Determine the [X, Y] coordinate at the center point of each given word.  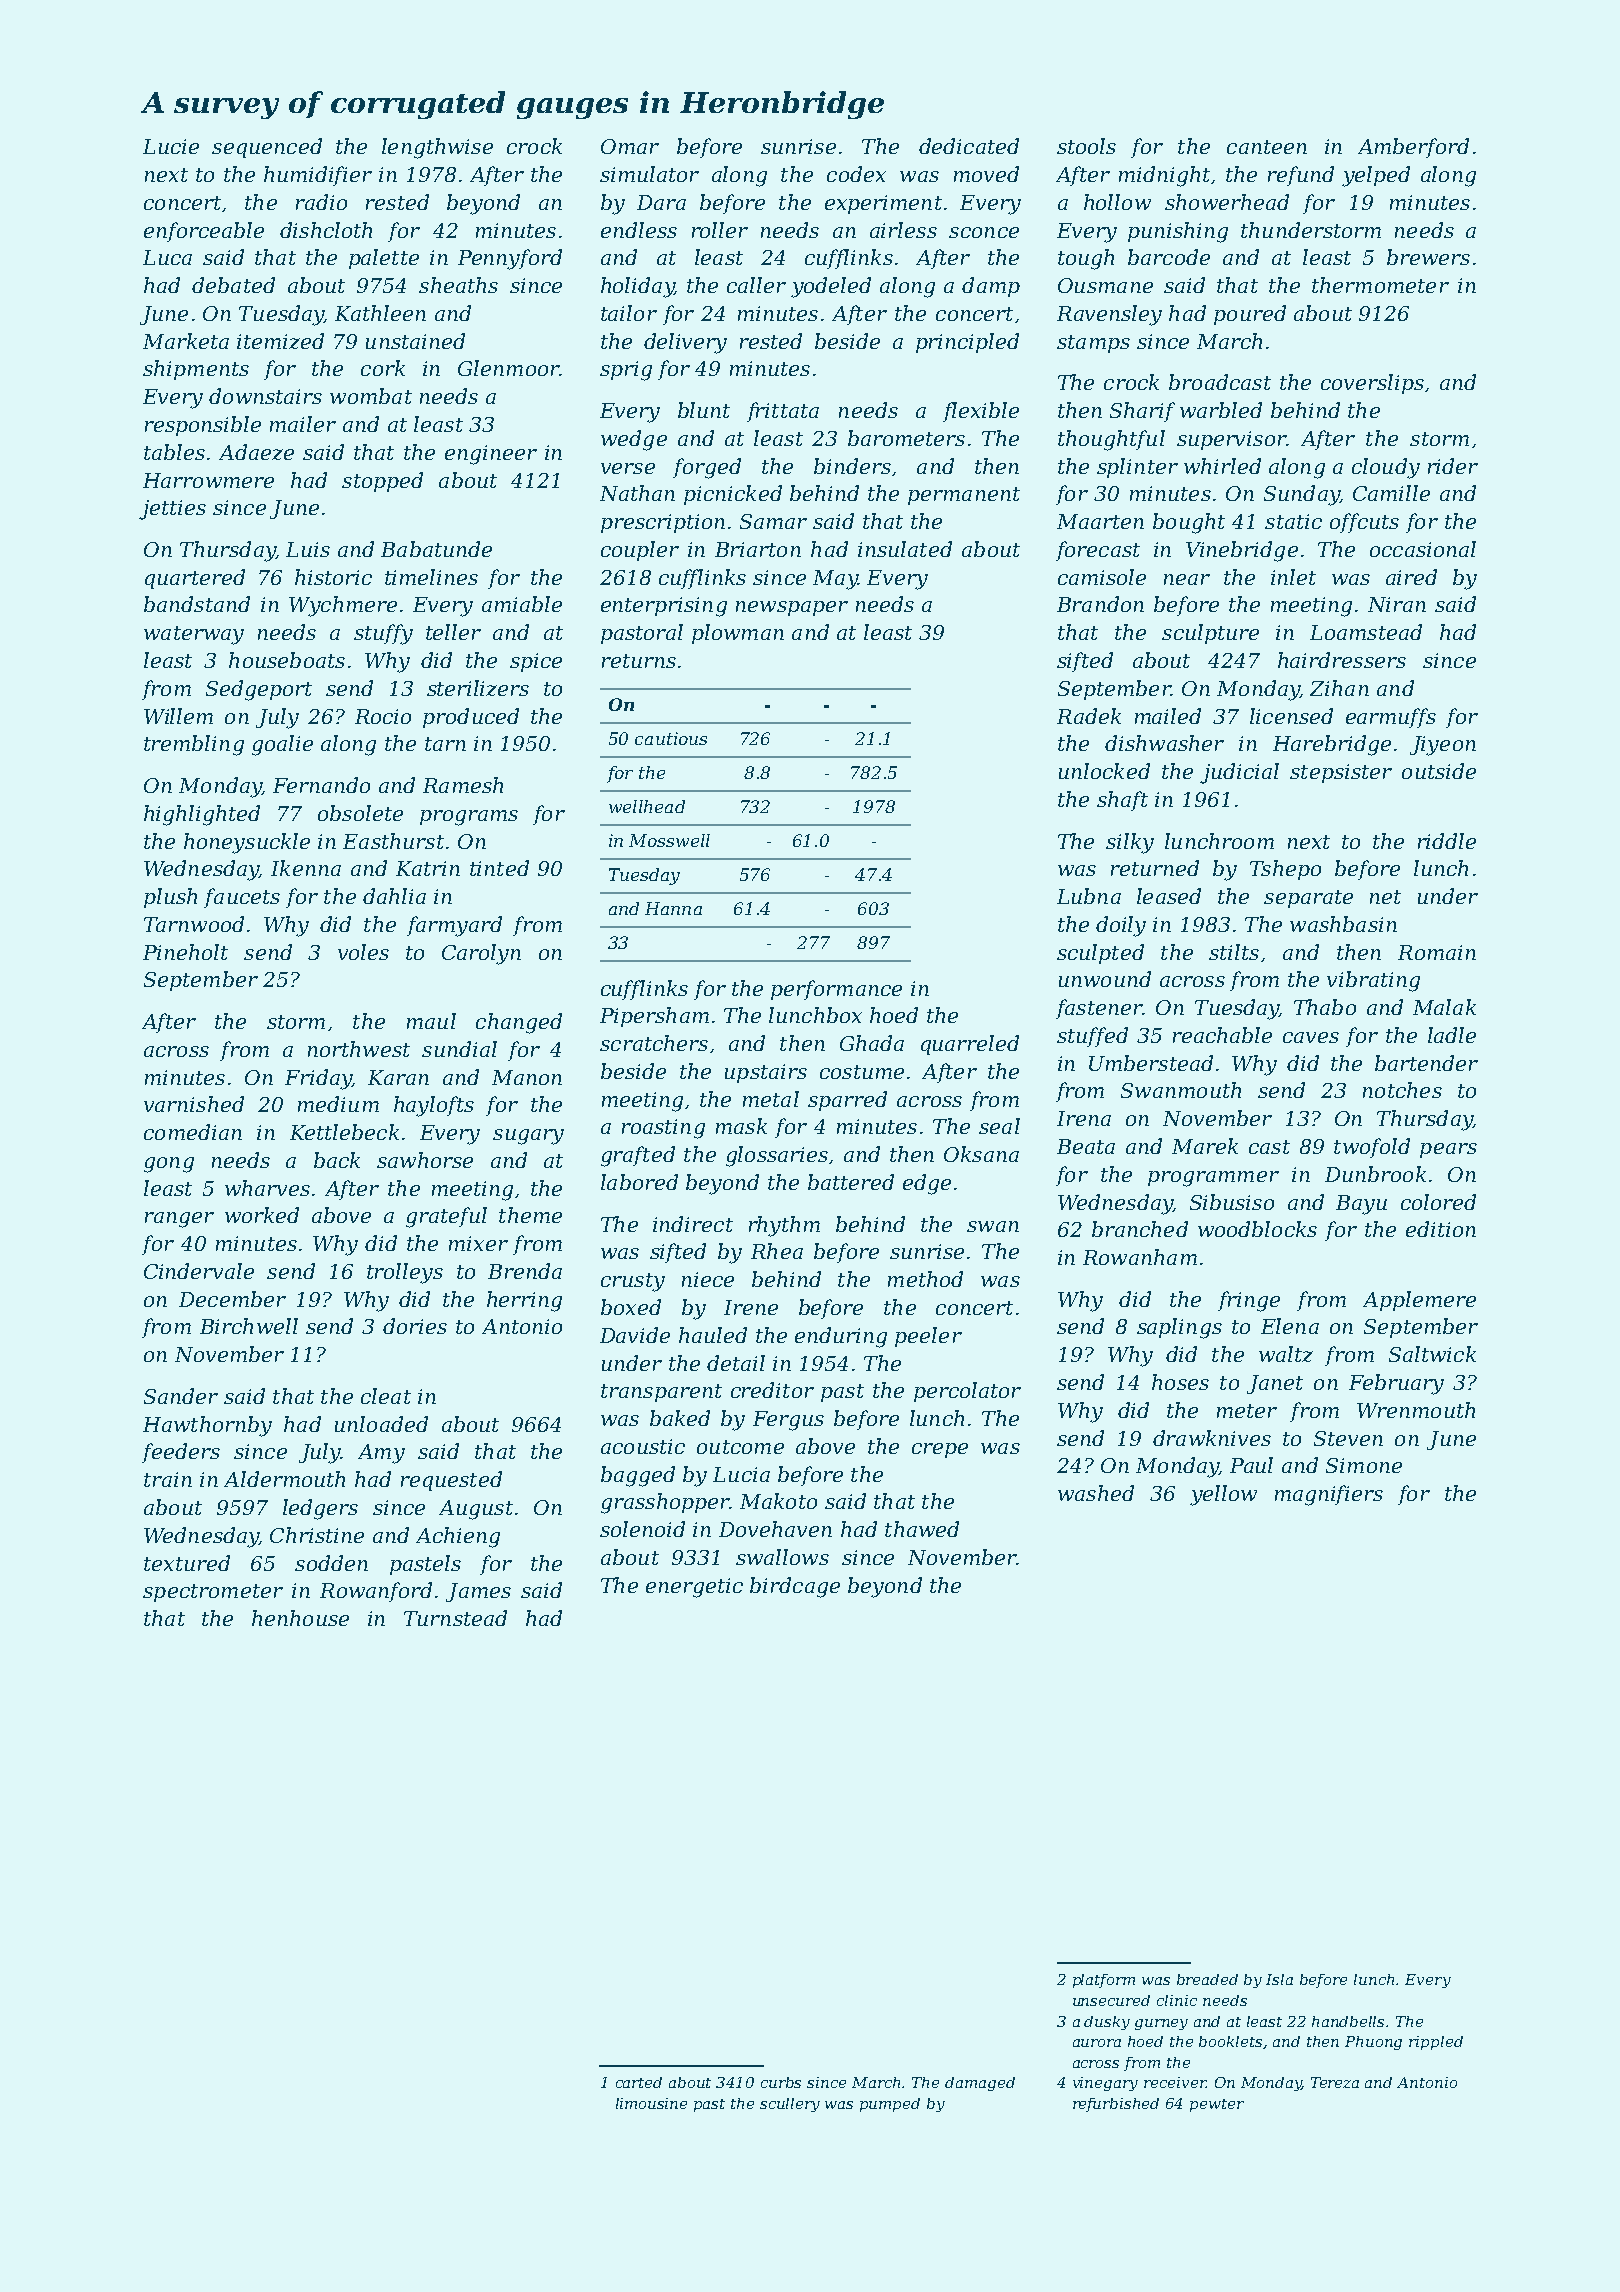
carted [639, 2082]
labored [639, 1182]
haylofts [434, 1106]
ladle [1452, 1035]
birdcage [795, 1587]
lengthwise [437, 148]
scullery [790, 2105]
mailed [1168, 716]
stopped [382, 482]
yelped [1376, 176]
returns [639, 661]
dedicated [969, 146]
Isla [1279, 1979]
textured [187, 1563]
